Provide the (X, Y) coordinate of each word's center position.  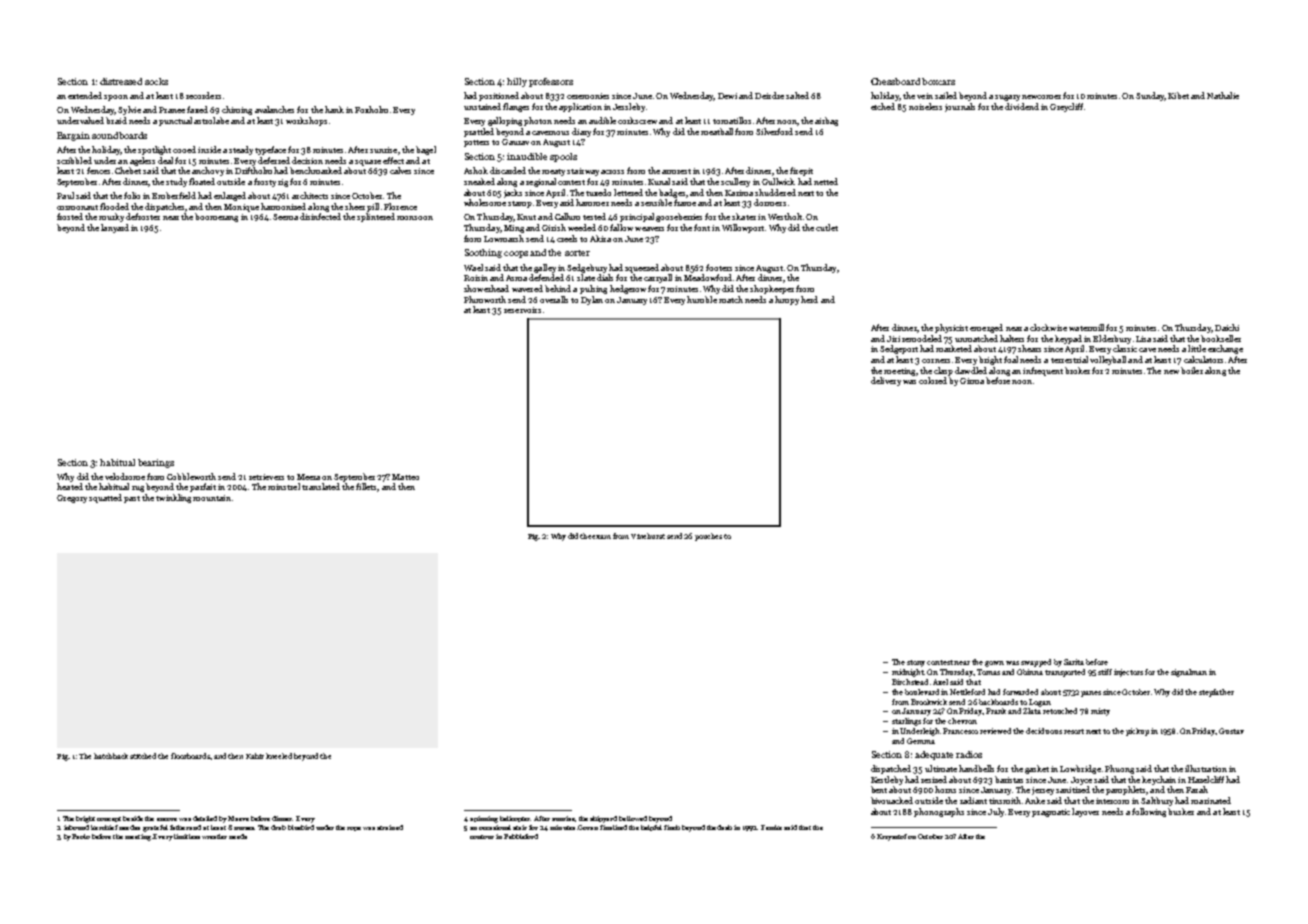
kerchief (104, 827)
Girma (972, 381)
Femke (771, 827)
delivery (886, 381)
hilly (517, 82)
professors (551, 82)
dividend (1022, 106)
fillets (367, 487)
